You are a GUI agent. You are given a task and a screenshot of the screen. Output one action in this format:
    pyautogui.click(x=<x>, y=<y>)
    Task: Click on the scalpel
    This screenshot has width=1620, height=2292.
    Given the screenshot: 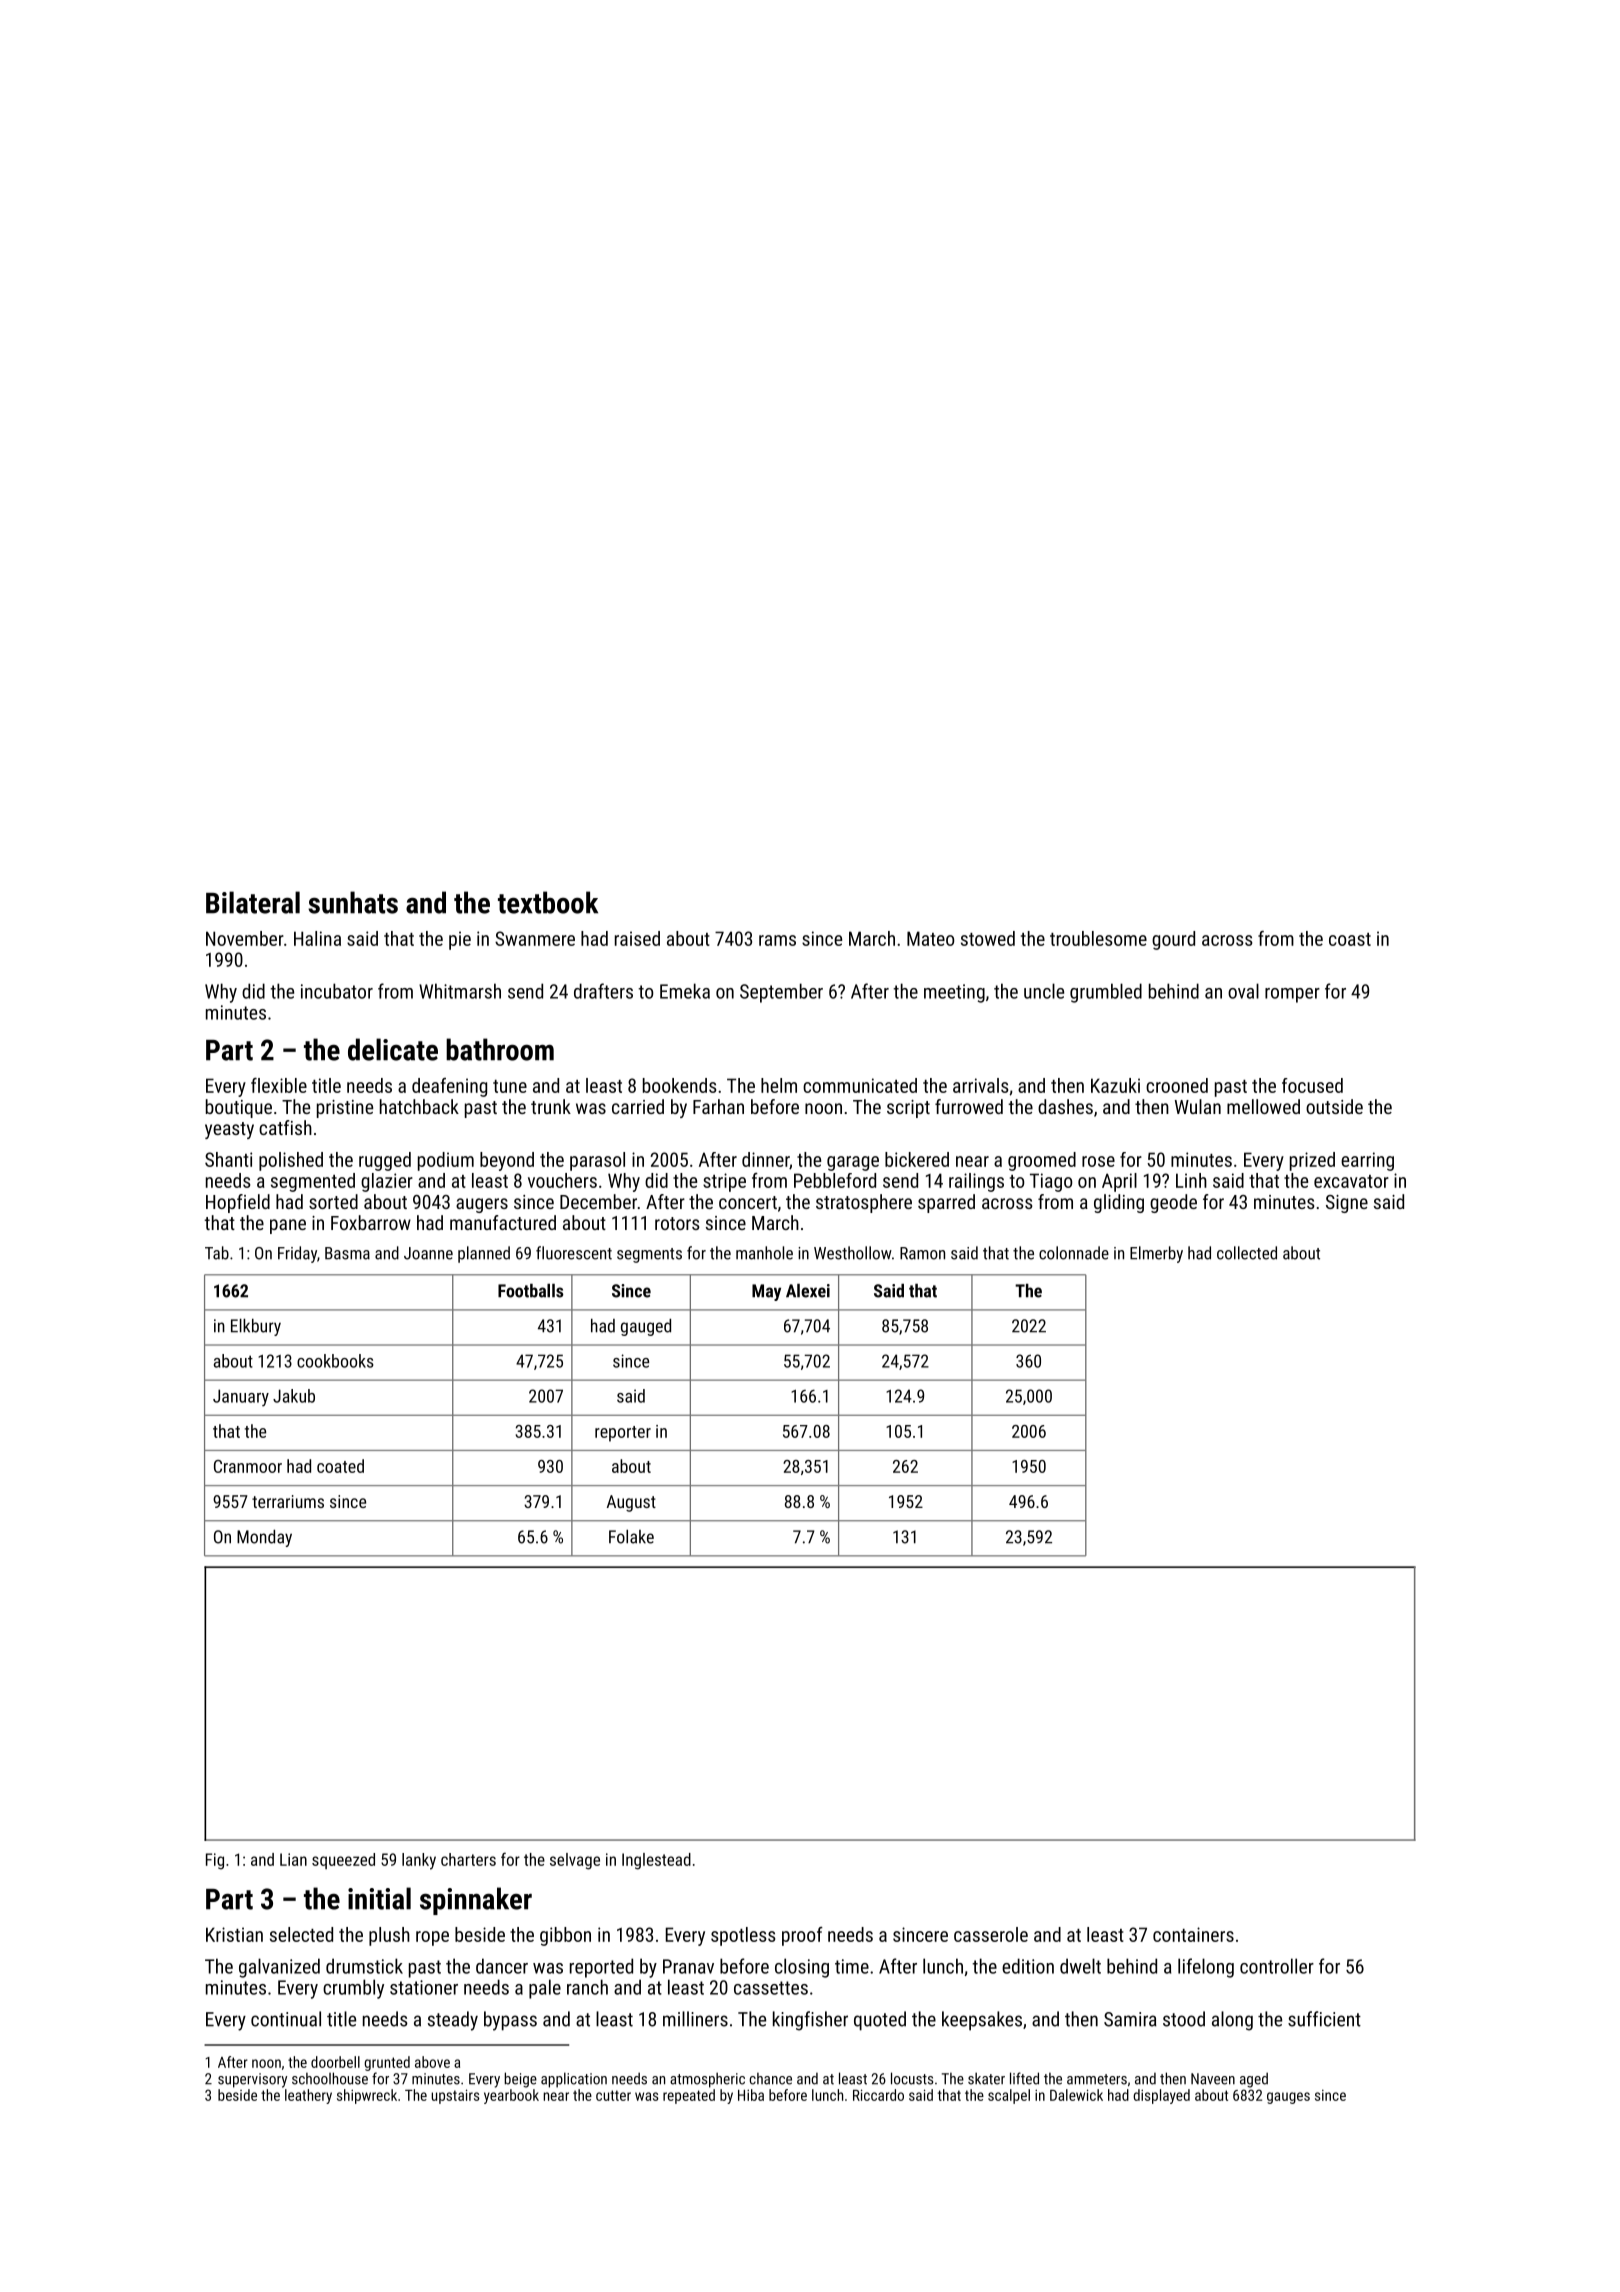 What is the action you would take?
    pyautogui.click(x=1009, y=2096)
